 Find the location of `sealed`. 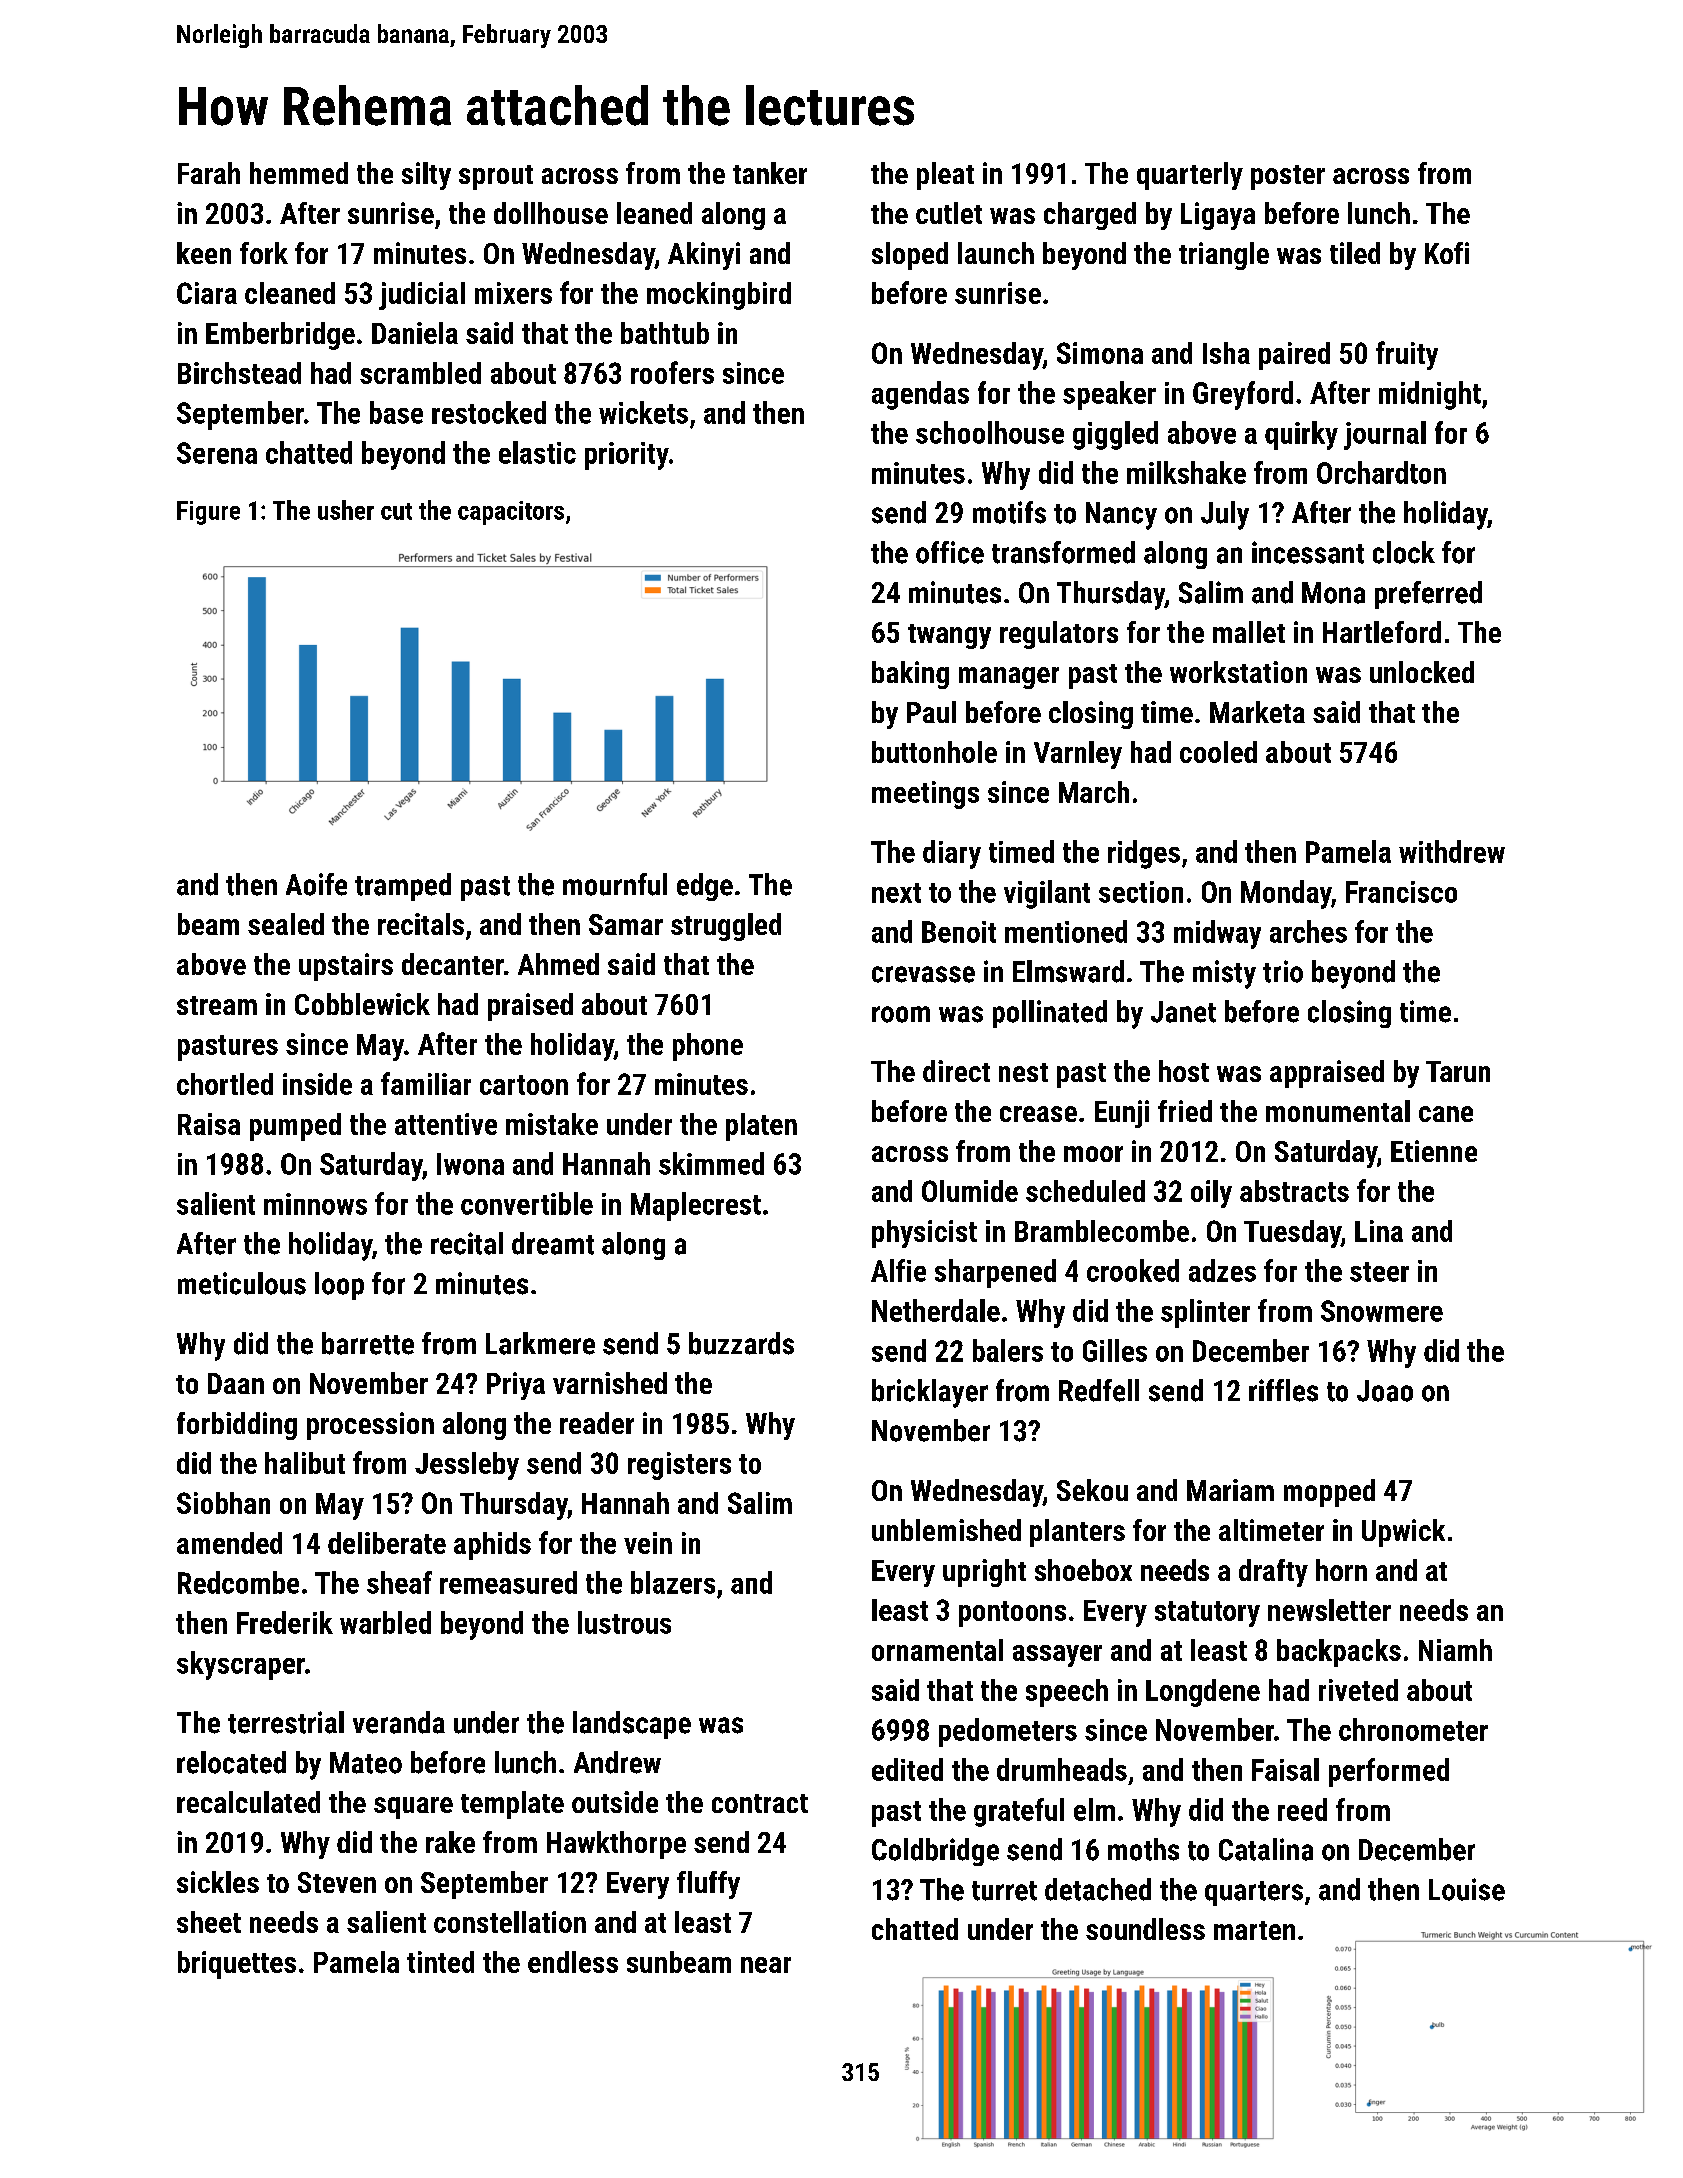

sealed is located at coordinates (286, 924).
